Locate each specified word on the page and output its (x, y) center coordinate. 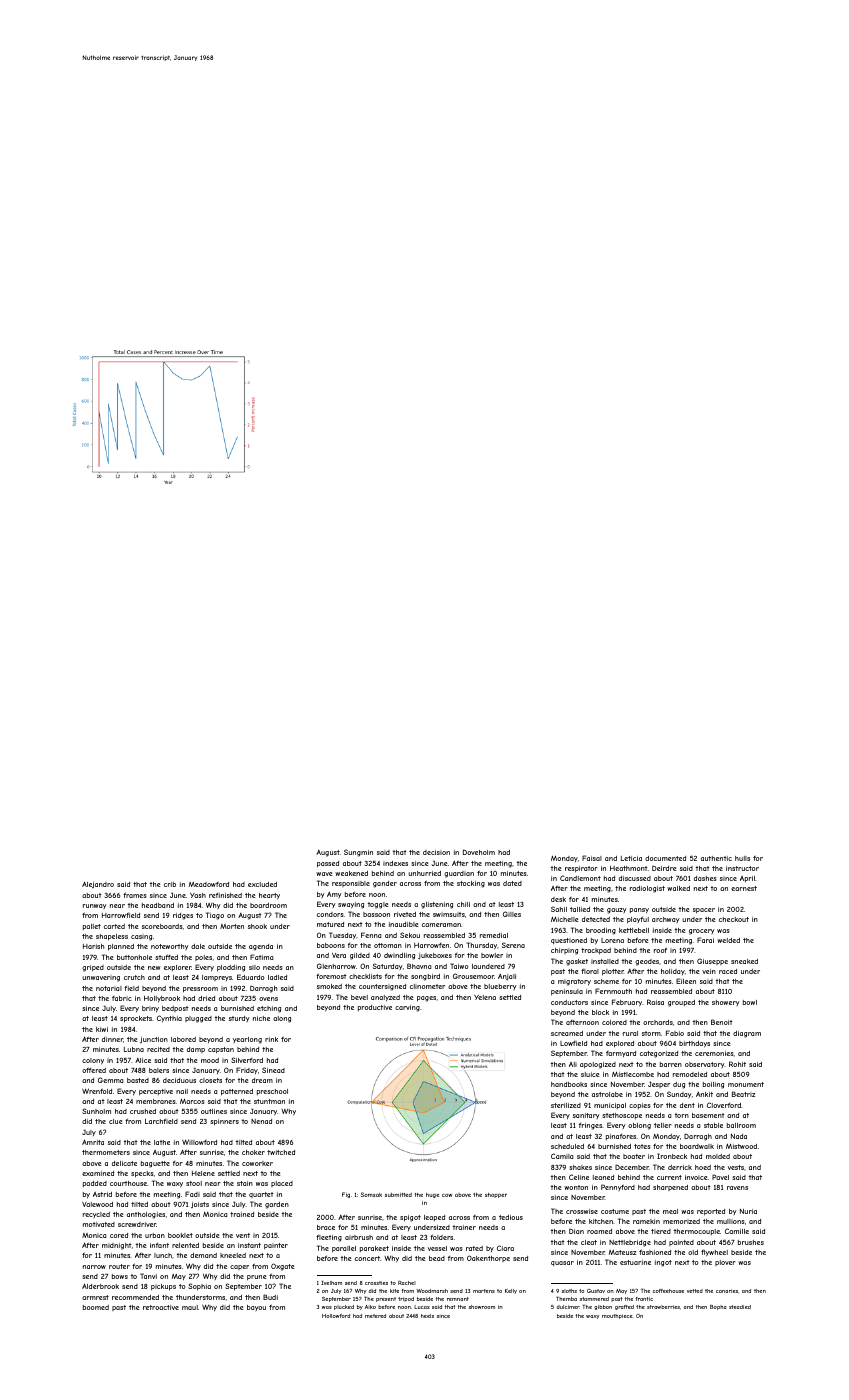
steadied (740, 1307)
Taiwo (459, 966)
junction (154, 1040)
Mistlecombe (633, 1074)
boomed (96, 1307)
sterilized (566, 1105)
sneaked (744, 961)
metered (375, 1316)
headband (158, 905)
